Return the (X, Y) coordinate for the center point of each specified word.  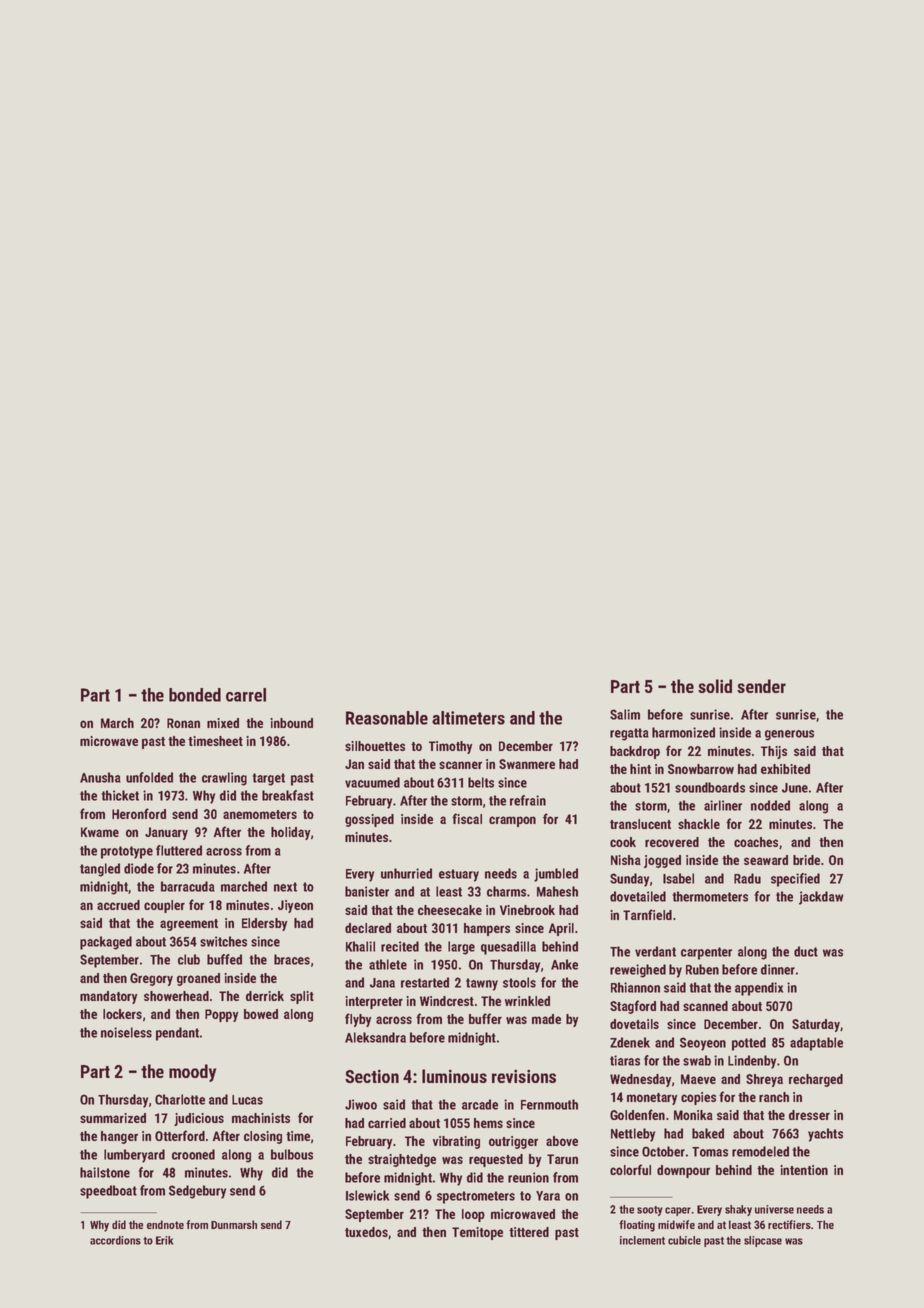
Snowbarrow (701, 769)
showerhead (176, 996)
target (268, 779)
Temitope (477, 1233)
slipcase (763, 1241)
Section (372, 1076)
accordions (115, 1240)
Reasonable (387, 718)
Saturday (816, 1025)
